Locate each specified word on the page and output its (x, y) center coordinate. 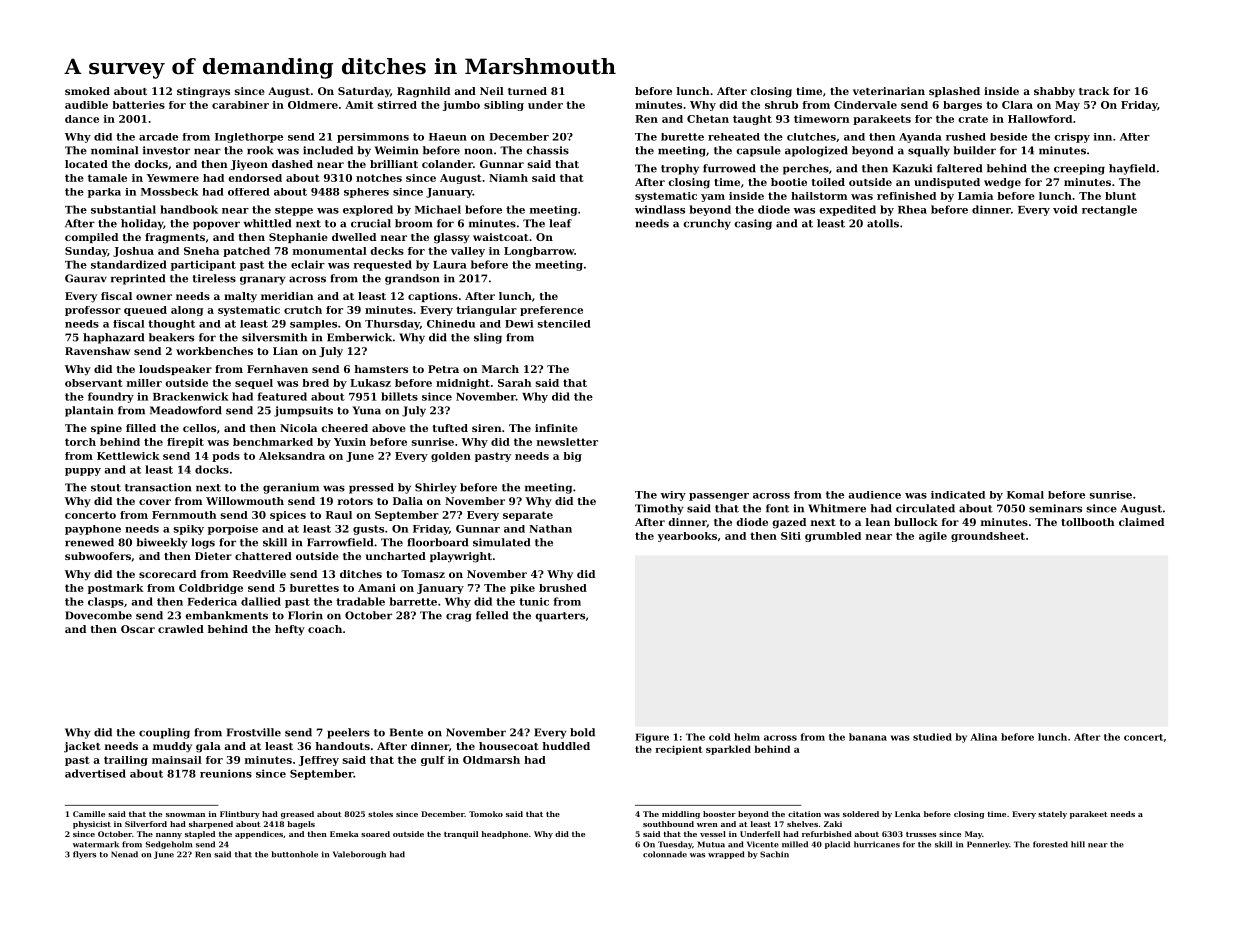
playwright (461, 557)
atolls (883, 223)
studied (932, 737)
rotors (355, 501)
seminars (1055, 508)
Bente (406, 732)
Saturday (364, 92)
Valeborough (359, 855)
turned (527, 91)
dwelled (354, 237)
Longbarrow (539, 252)
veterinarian (889, 91)
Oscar (138, 629)
